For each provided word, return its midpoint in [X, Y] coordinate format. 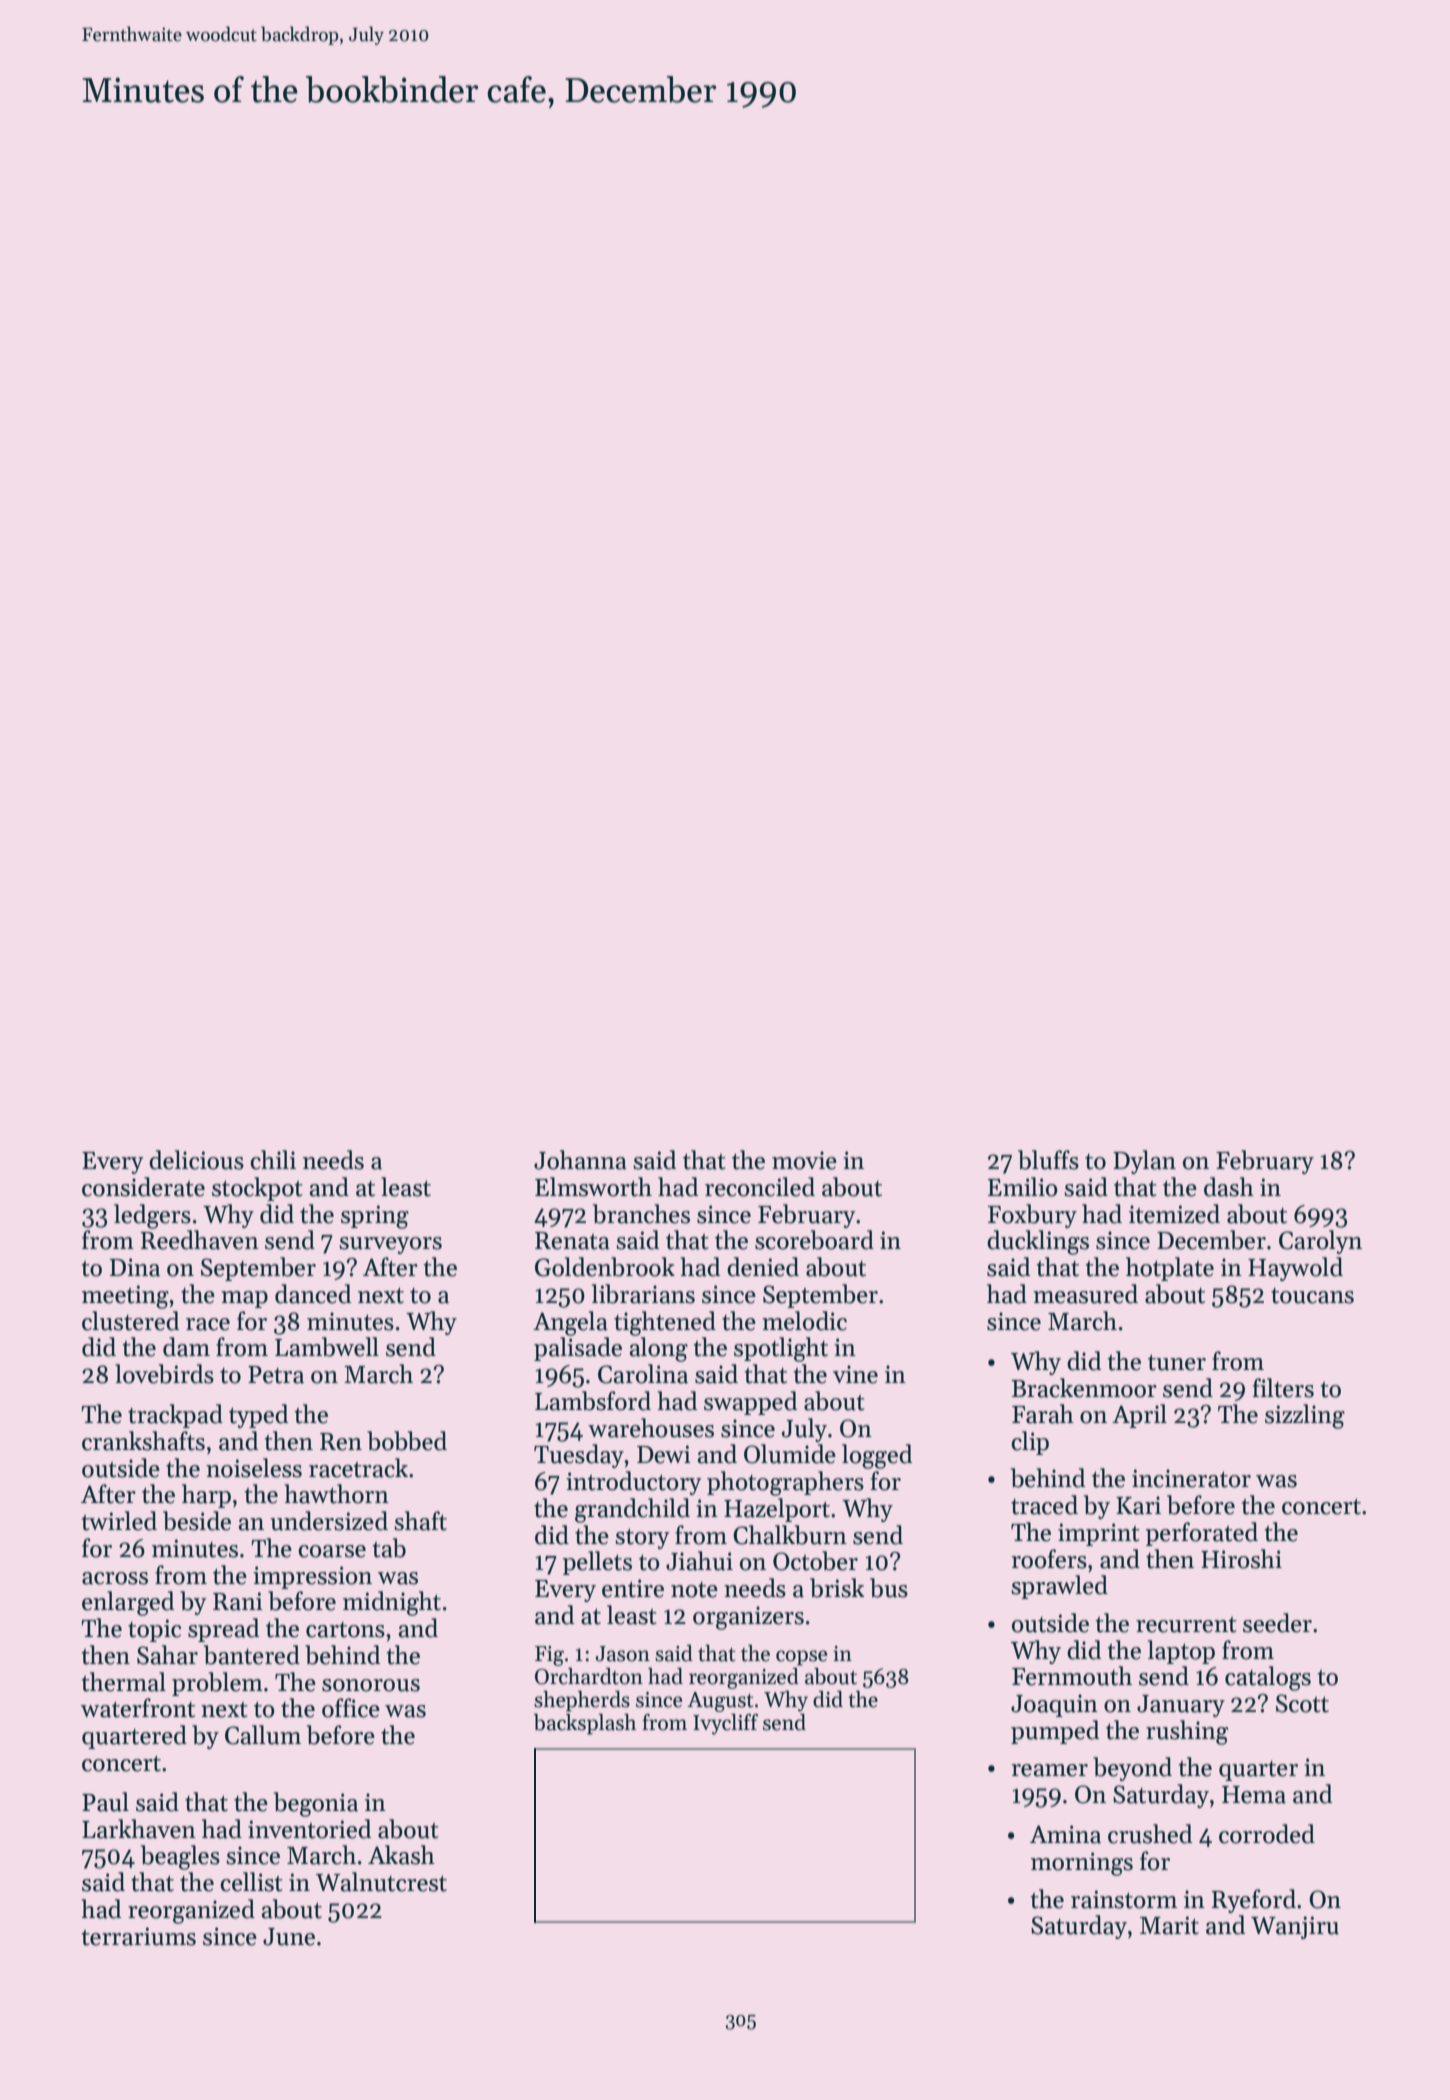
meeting [125, 1297]
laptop [1181, 1652]
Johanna [580, 1160]
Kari [1138, 1505]
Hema [1254, 1795]
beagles [180, 1857]
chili [273, 1160]
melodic [804, 1321]
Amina [1065, 1834]
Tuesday [579, 1456]
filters [1283, 1388]
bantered [252, 1655]
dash [1229, 1187]
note [694, 1590]
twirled [119, 1521]
